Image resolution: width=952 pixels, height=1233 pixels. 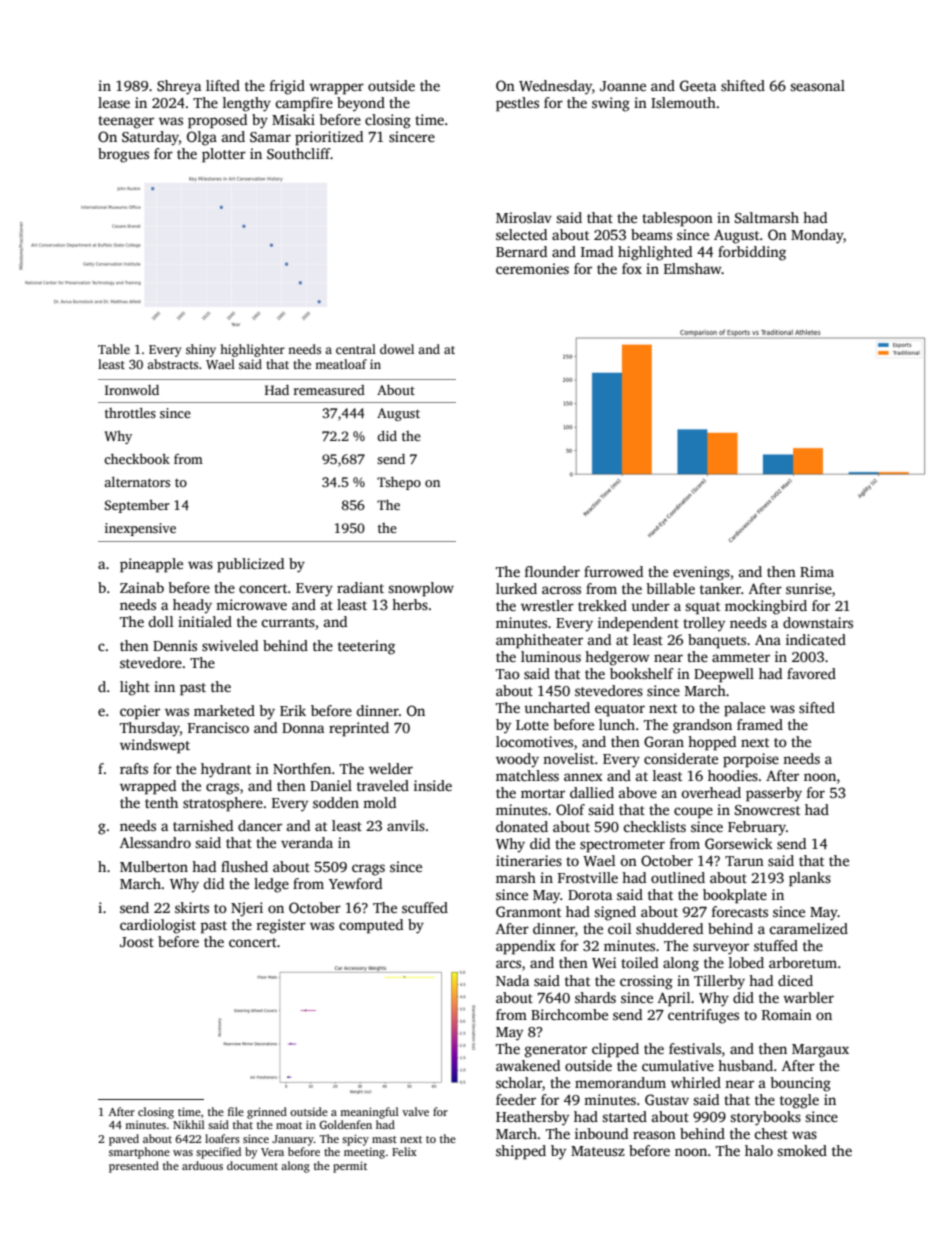 I want to click on Mateusz, so click(x=598, y=1151).
